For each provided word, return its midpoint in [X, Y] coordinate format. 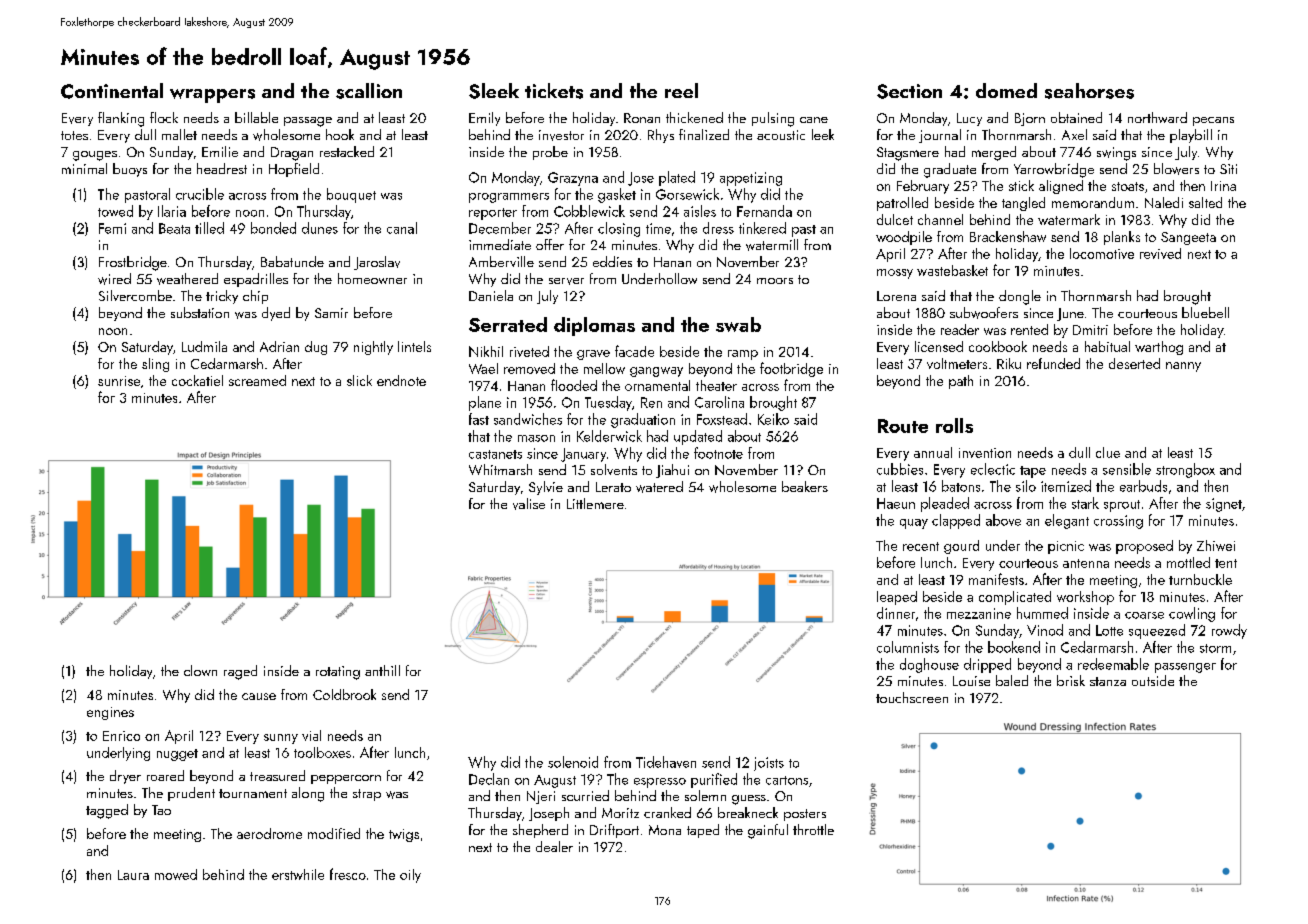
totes [74, 135]
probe [550, 153]
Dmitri [1090, 330]
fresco [348, 874]
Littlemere [595, 503]
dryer [125, 777]
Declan [489, 779]
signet [1224, 505]
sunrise [119, 381]
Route [903, 426]
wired [114, 279]
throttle [813, 829]
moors [775, 281]
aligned [1061, 187]
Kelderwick [609, 436]
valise [529, 504]
